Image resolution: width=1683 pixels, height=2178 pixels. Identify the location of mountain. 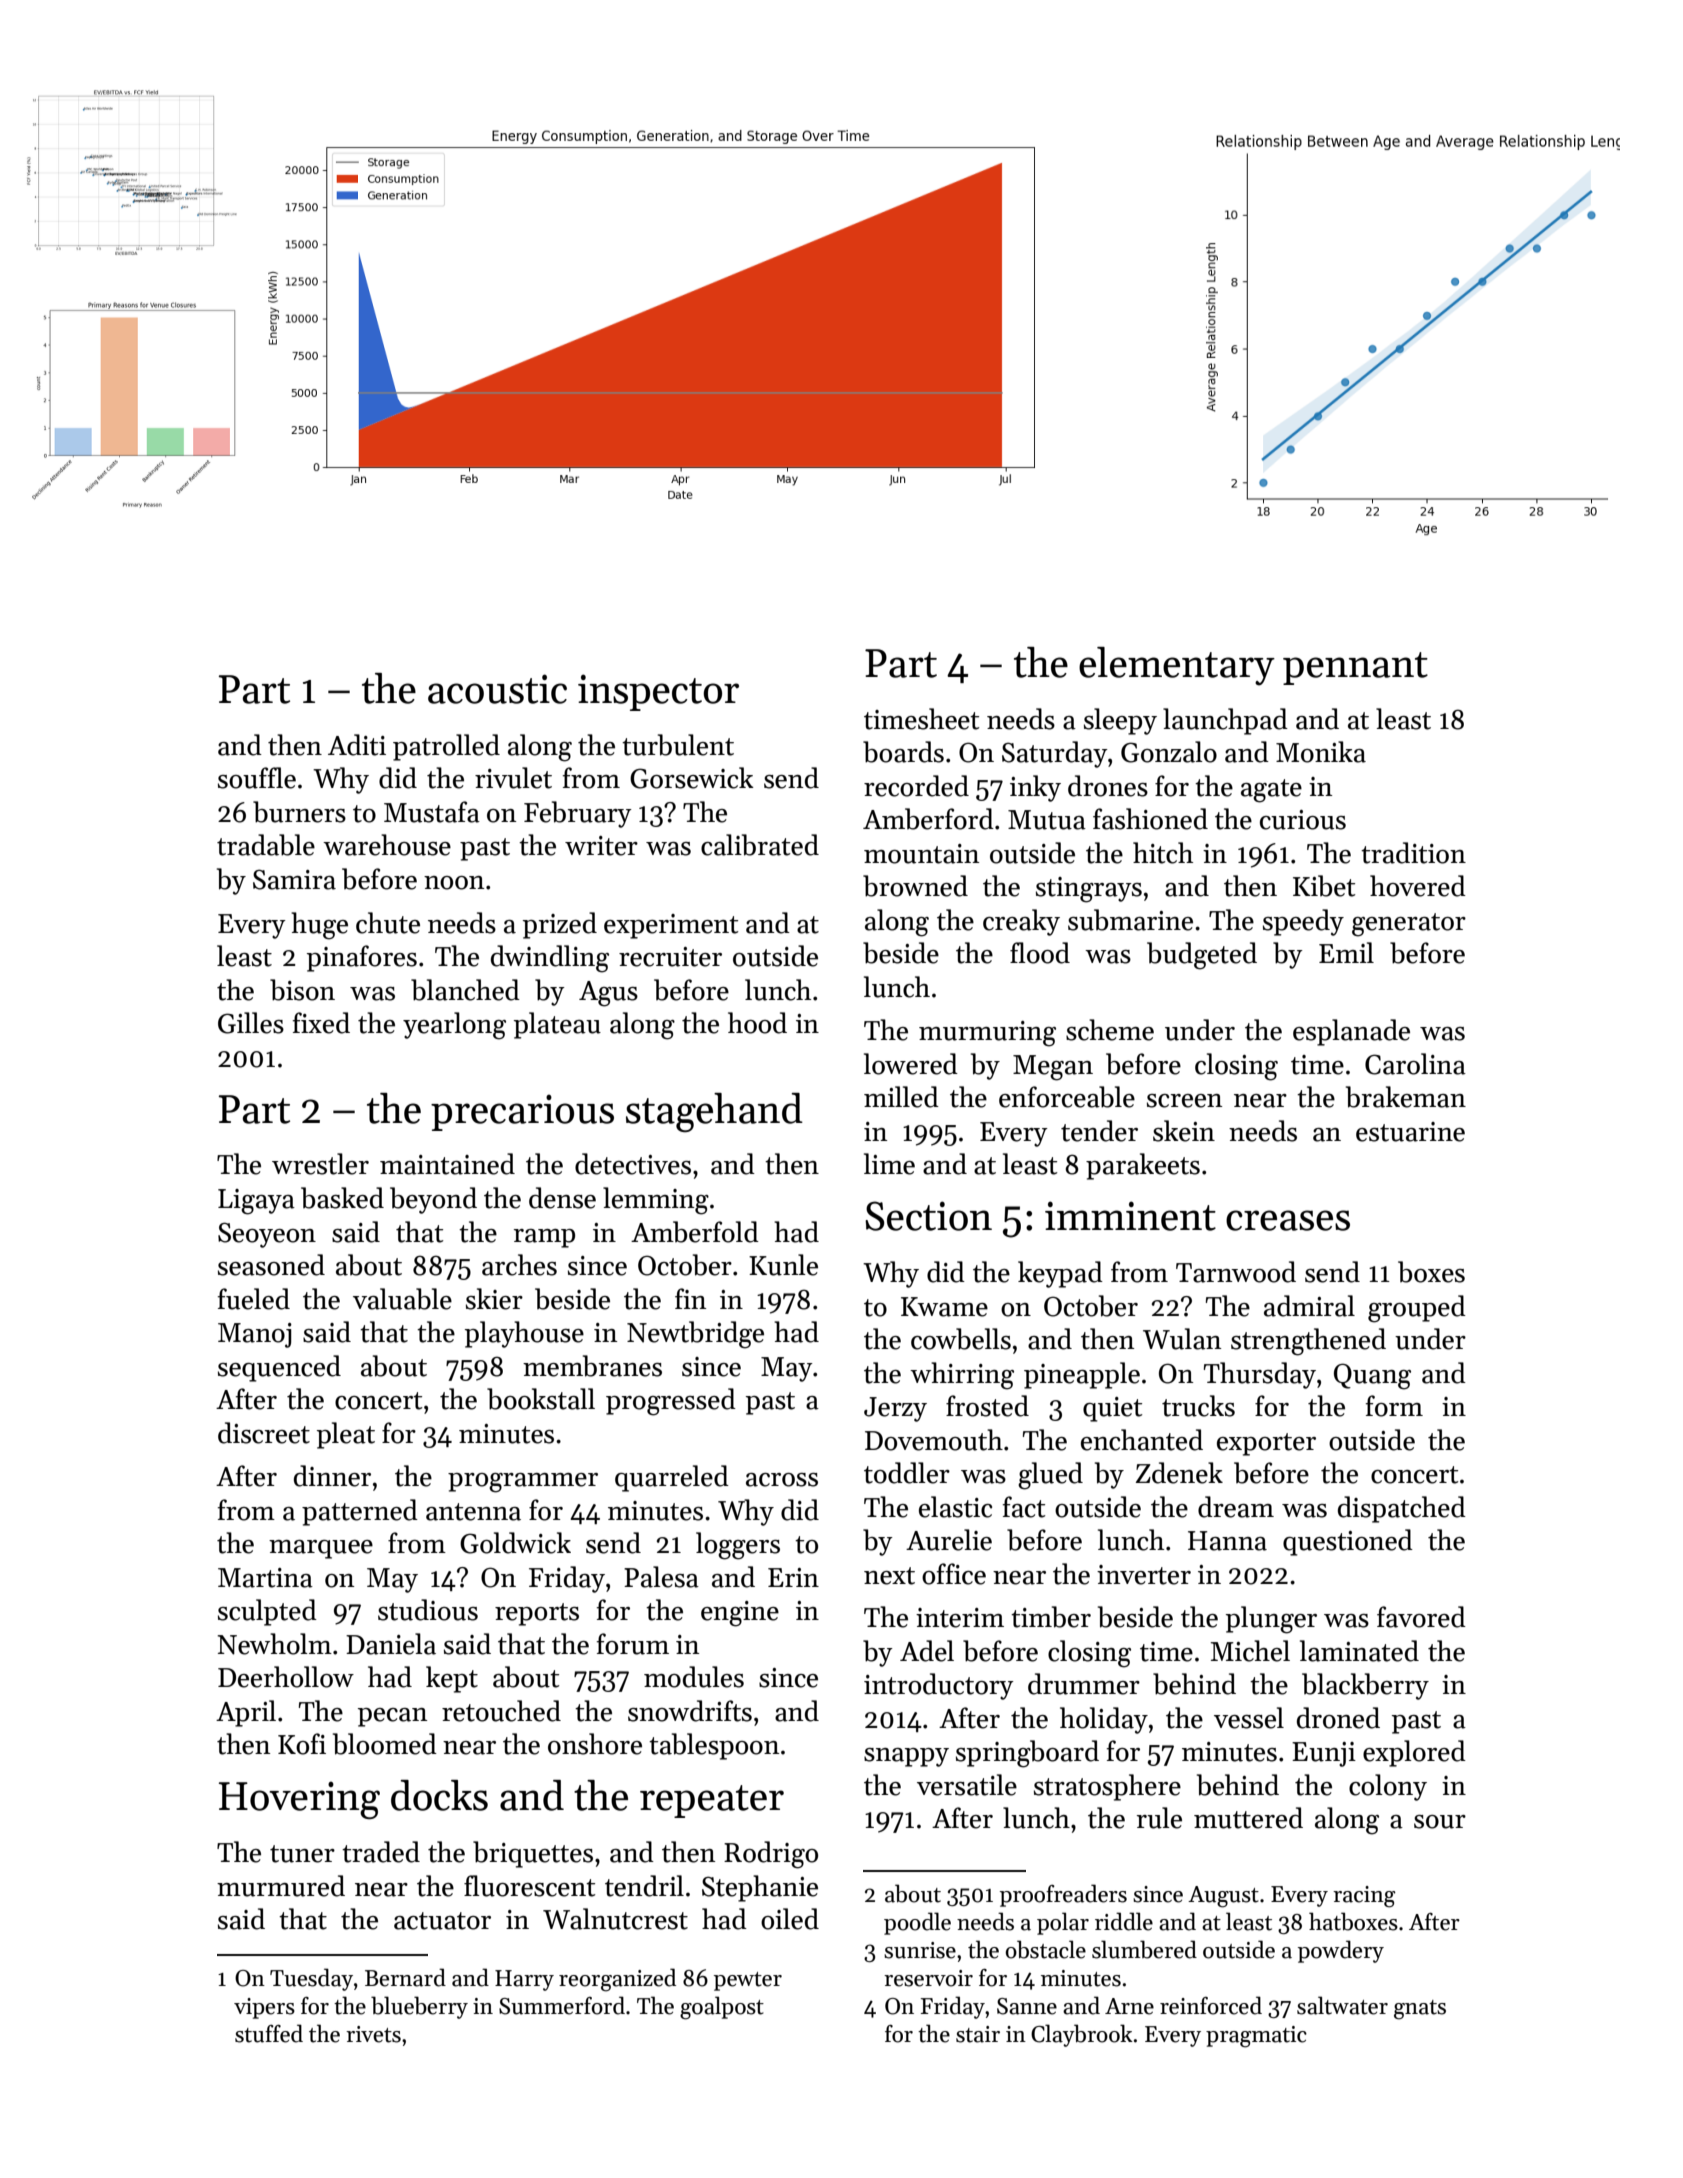
(921, 854).
